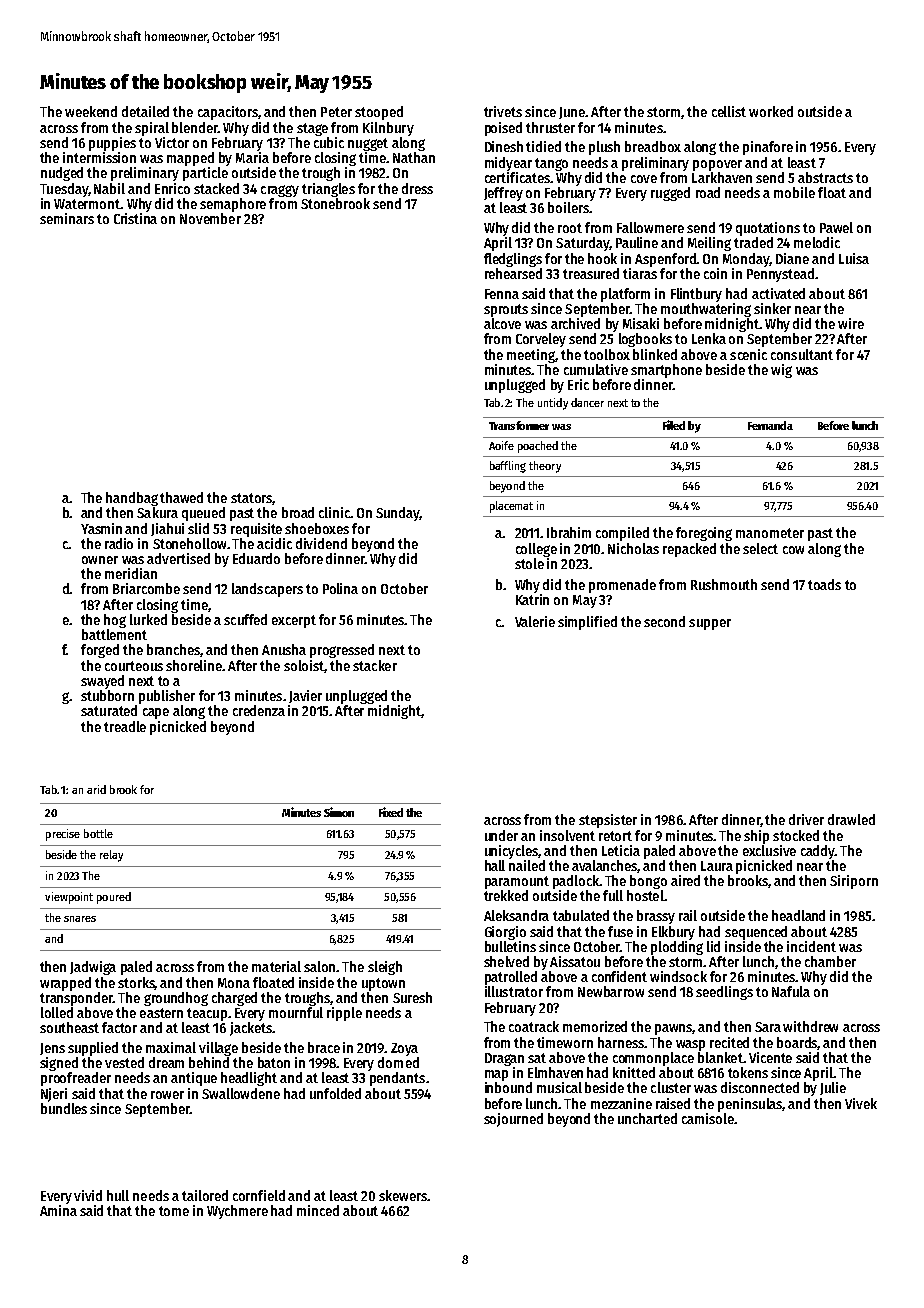 The width and height of the image is (924, 1308). Describe the element at coordinates (771, 111) in the image. I see `worked` at that location.
